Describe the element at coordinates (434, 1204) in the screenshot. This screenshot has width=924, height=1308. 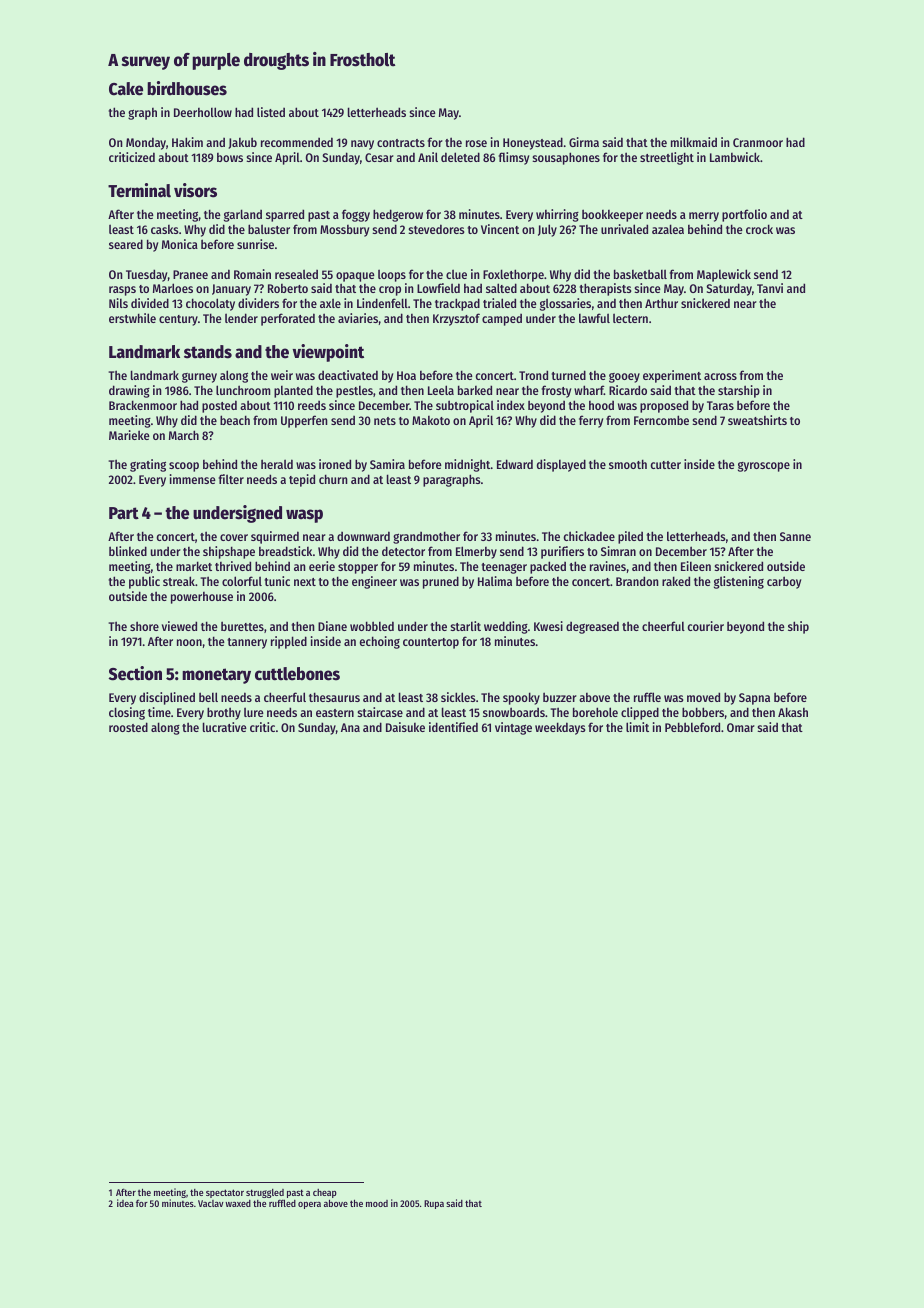
I see `Rupa` at that location.
